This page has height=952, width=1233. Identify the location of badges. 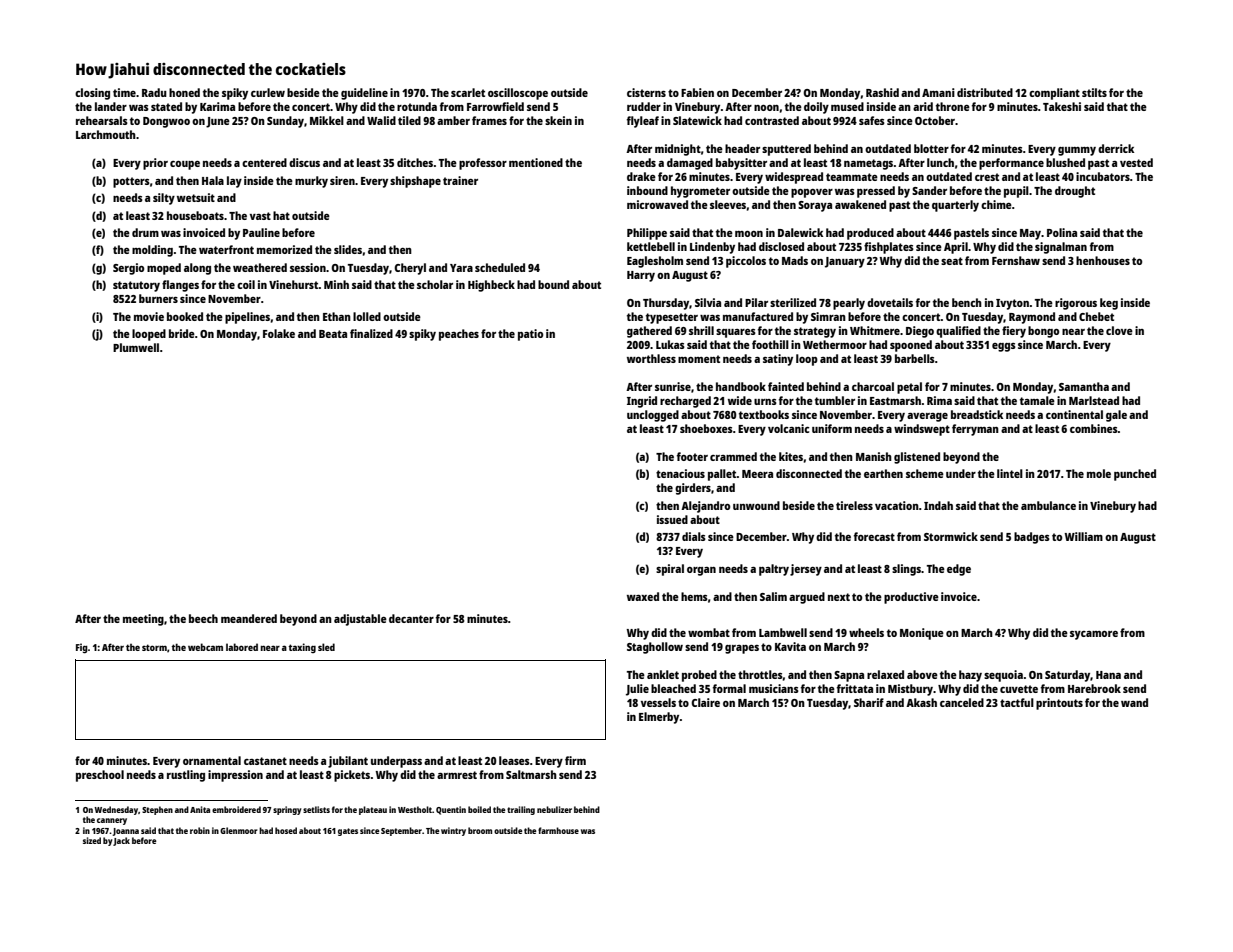
(1032, 538).
